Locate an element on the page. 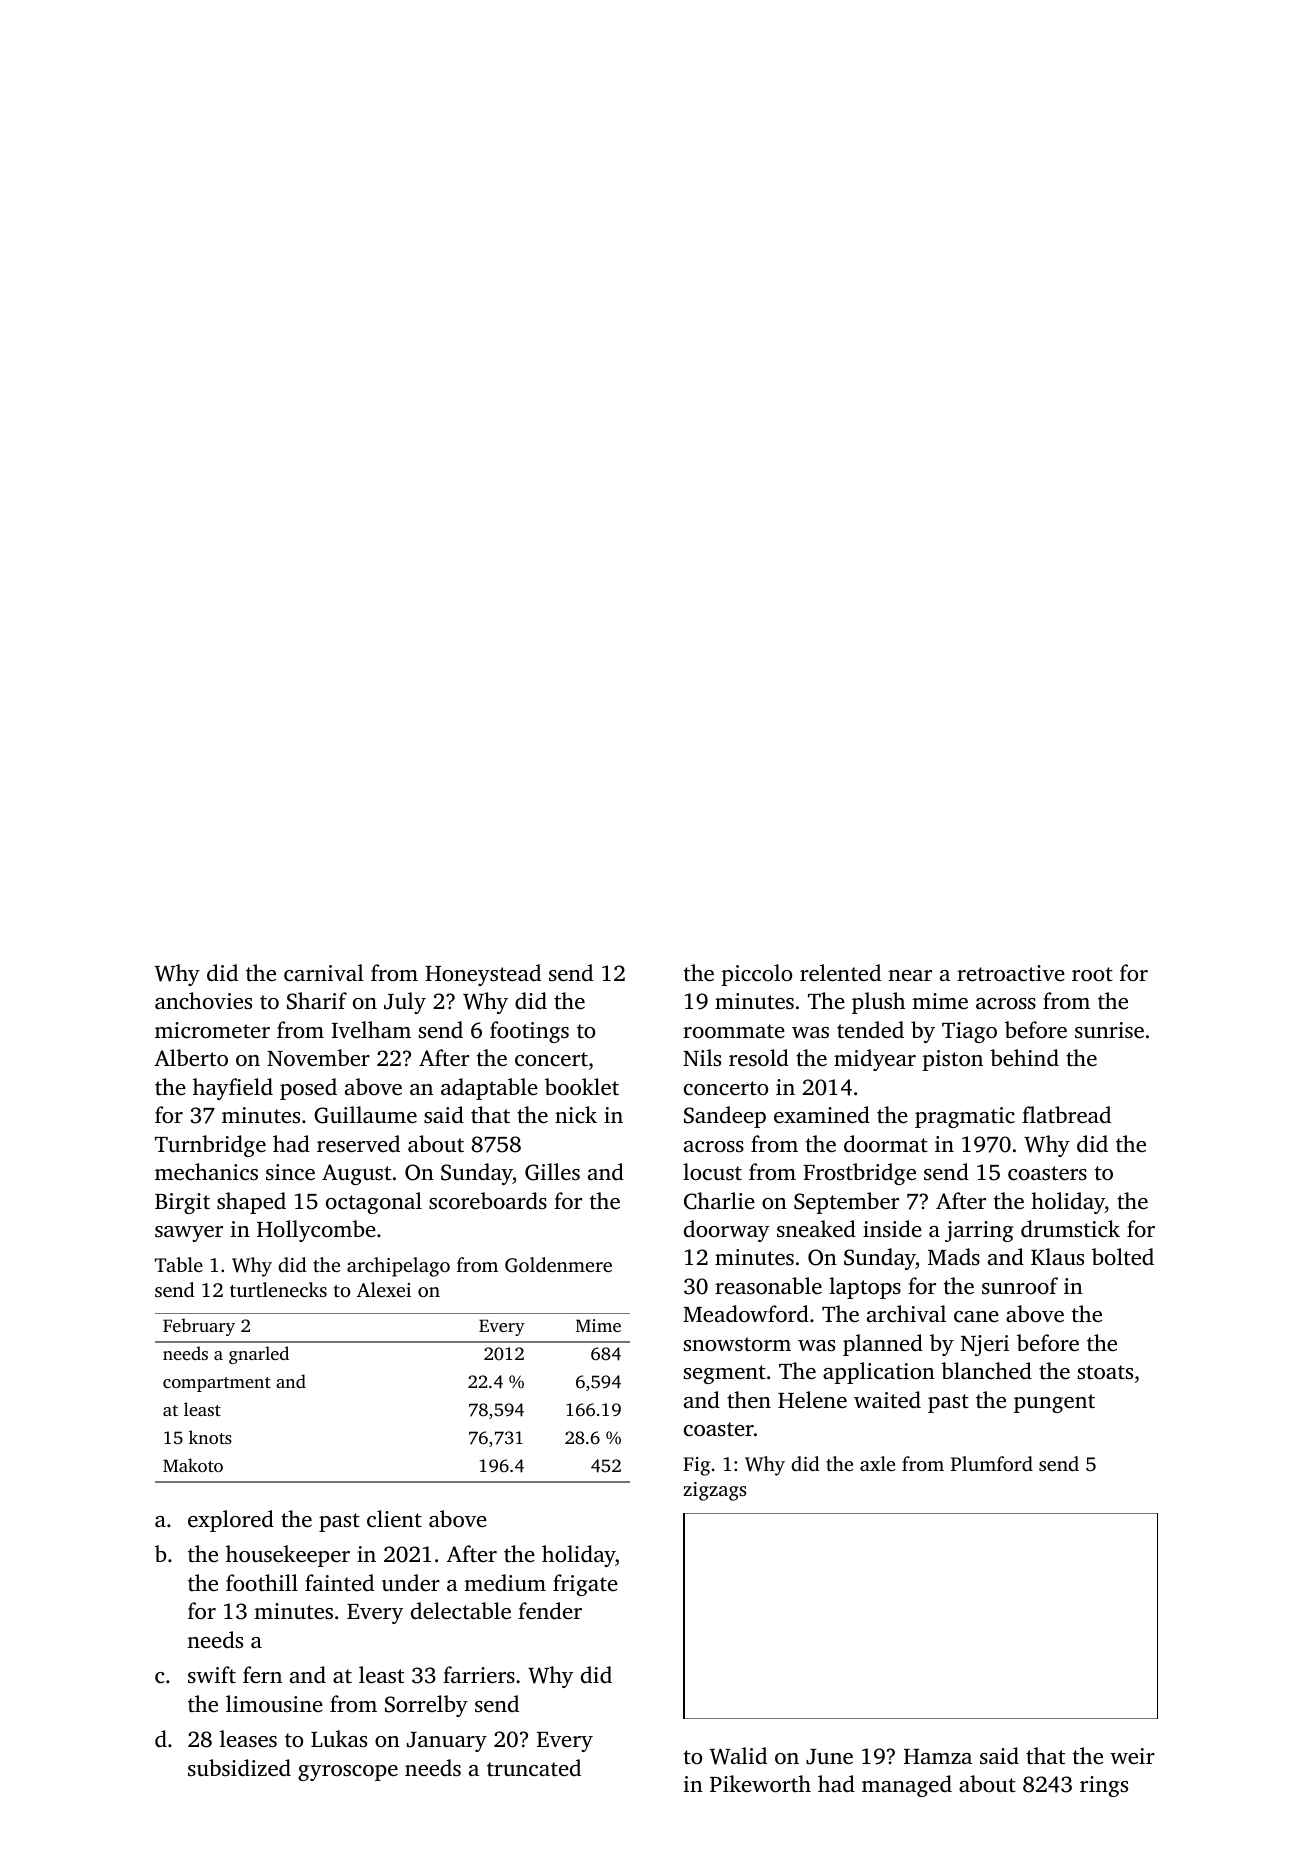 The image size is (1313, 1856). piccolo is located at coordinates (756, 975).
